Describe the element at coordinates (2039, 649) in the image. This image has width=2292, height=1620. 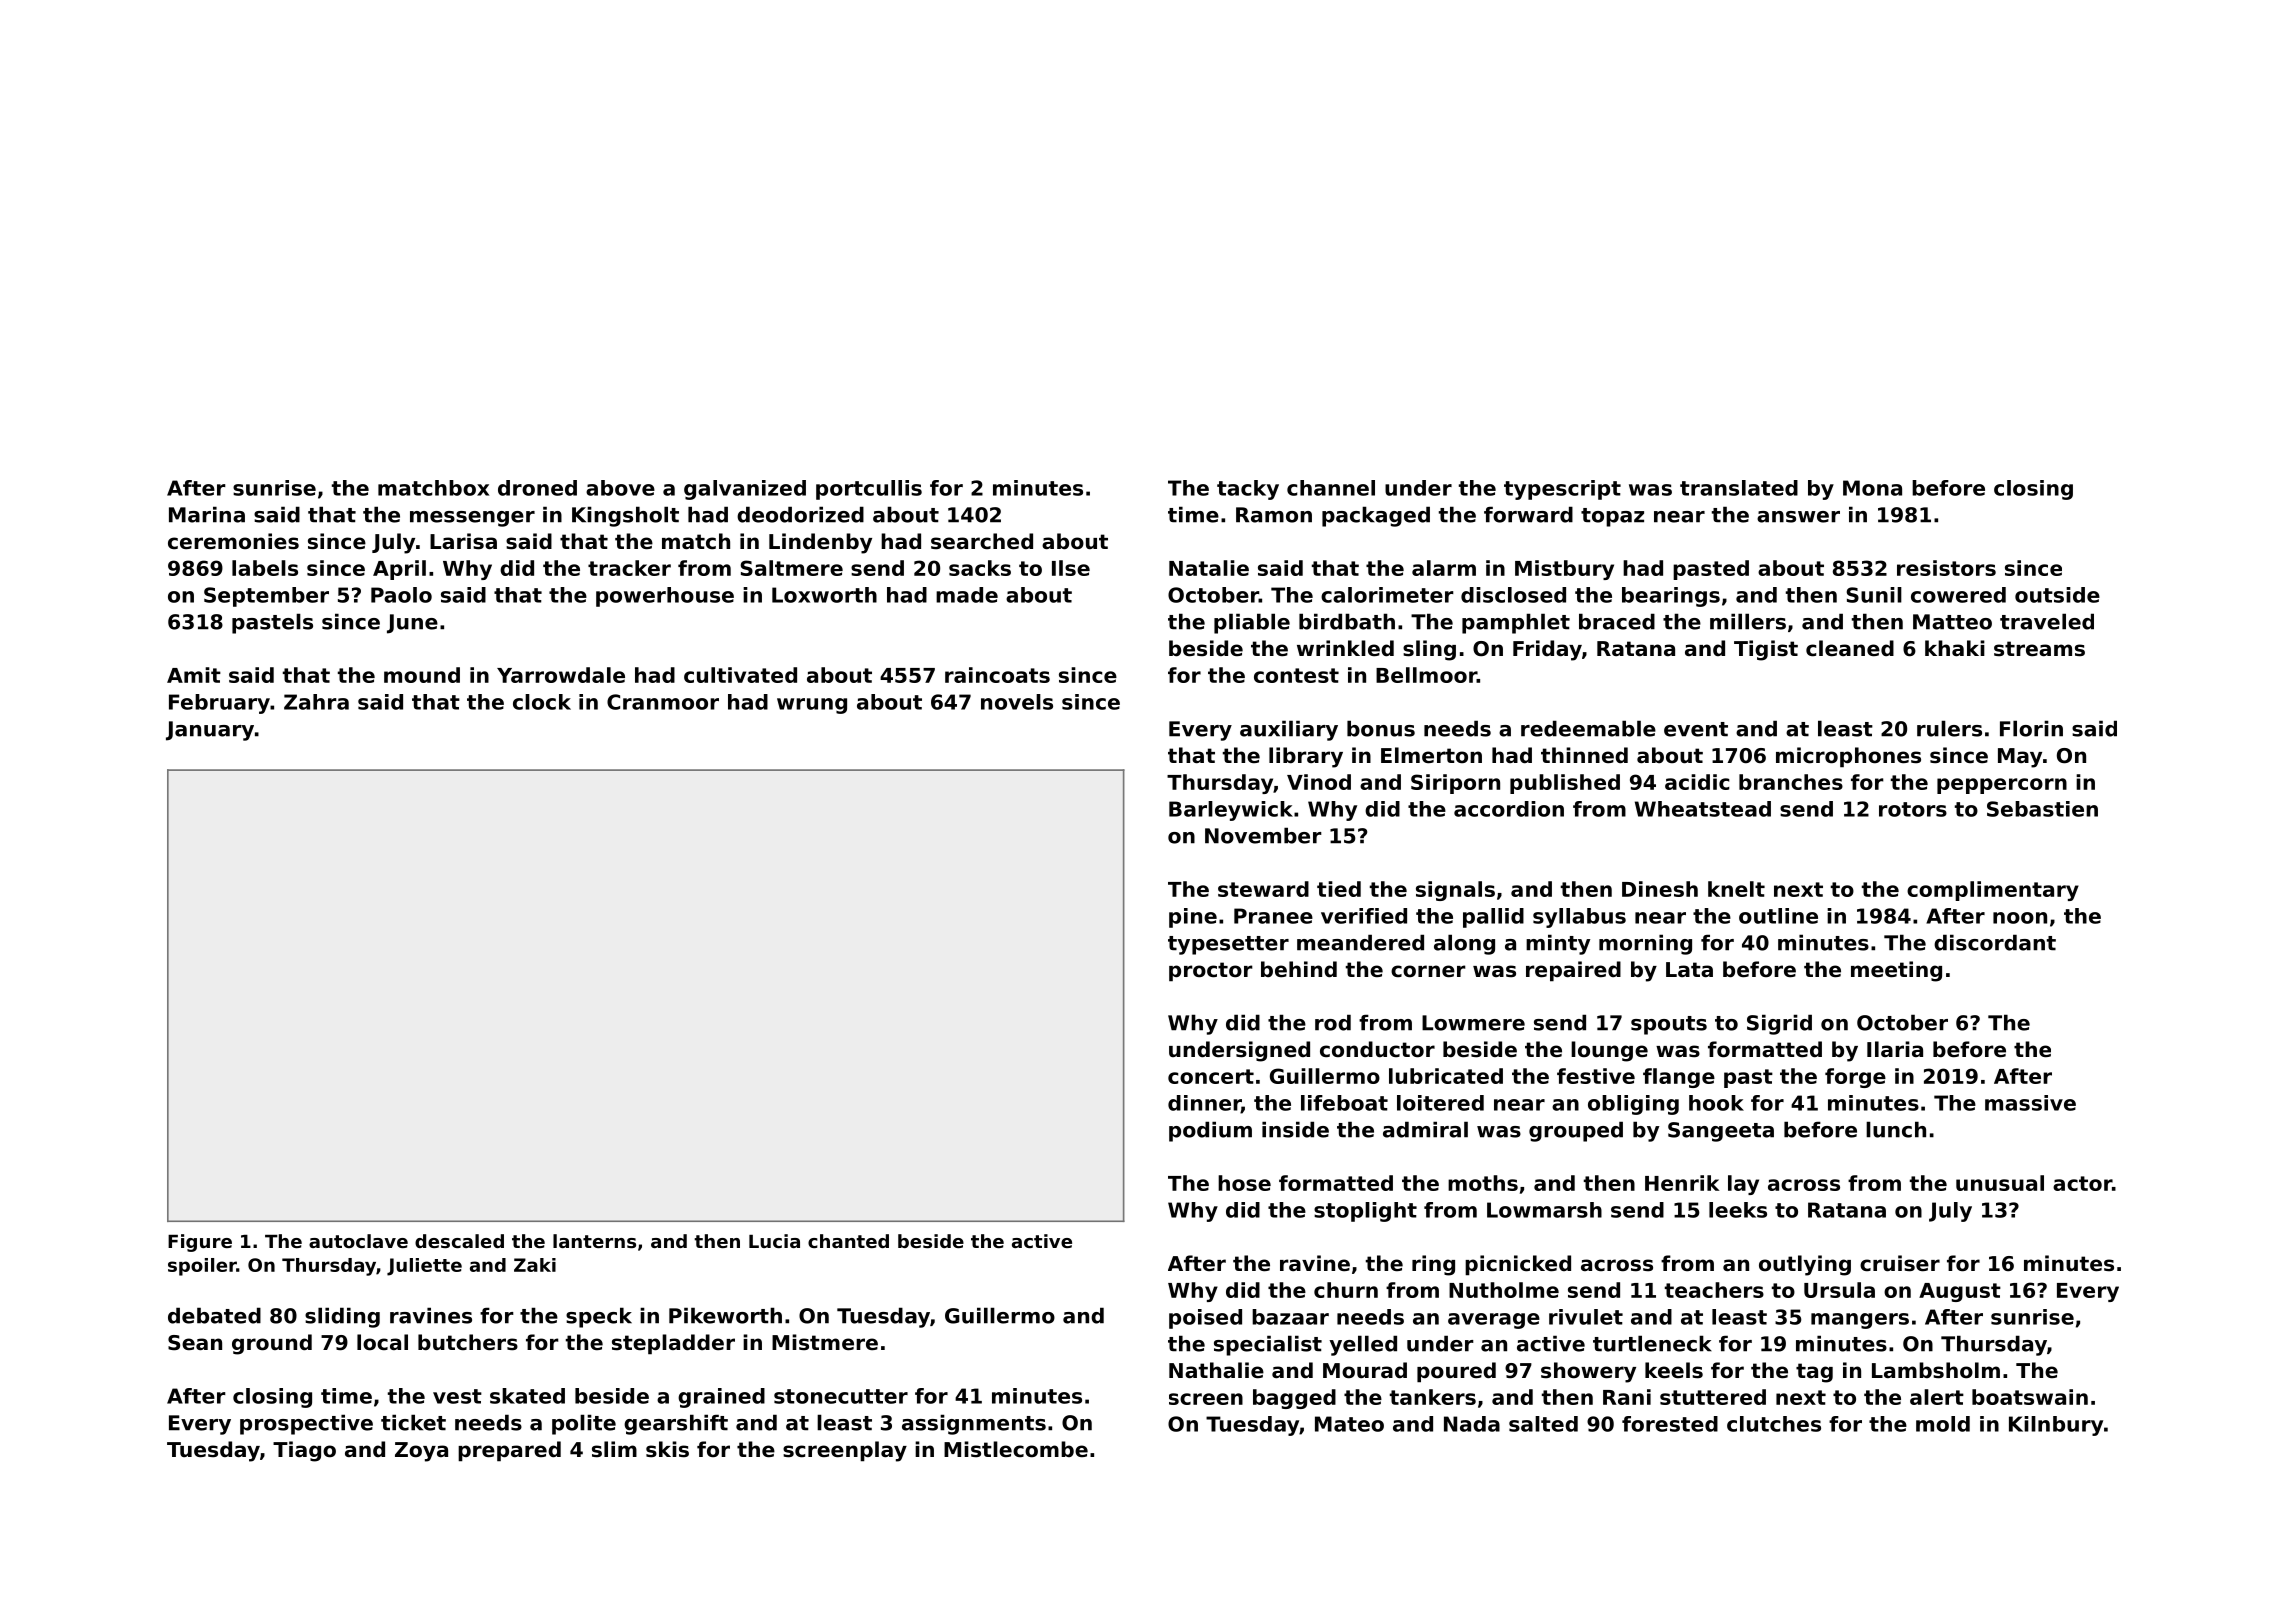
I see `streams` at that location.
